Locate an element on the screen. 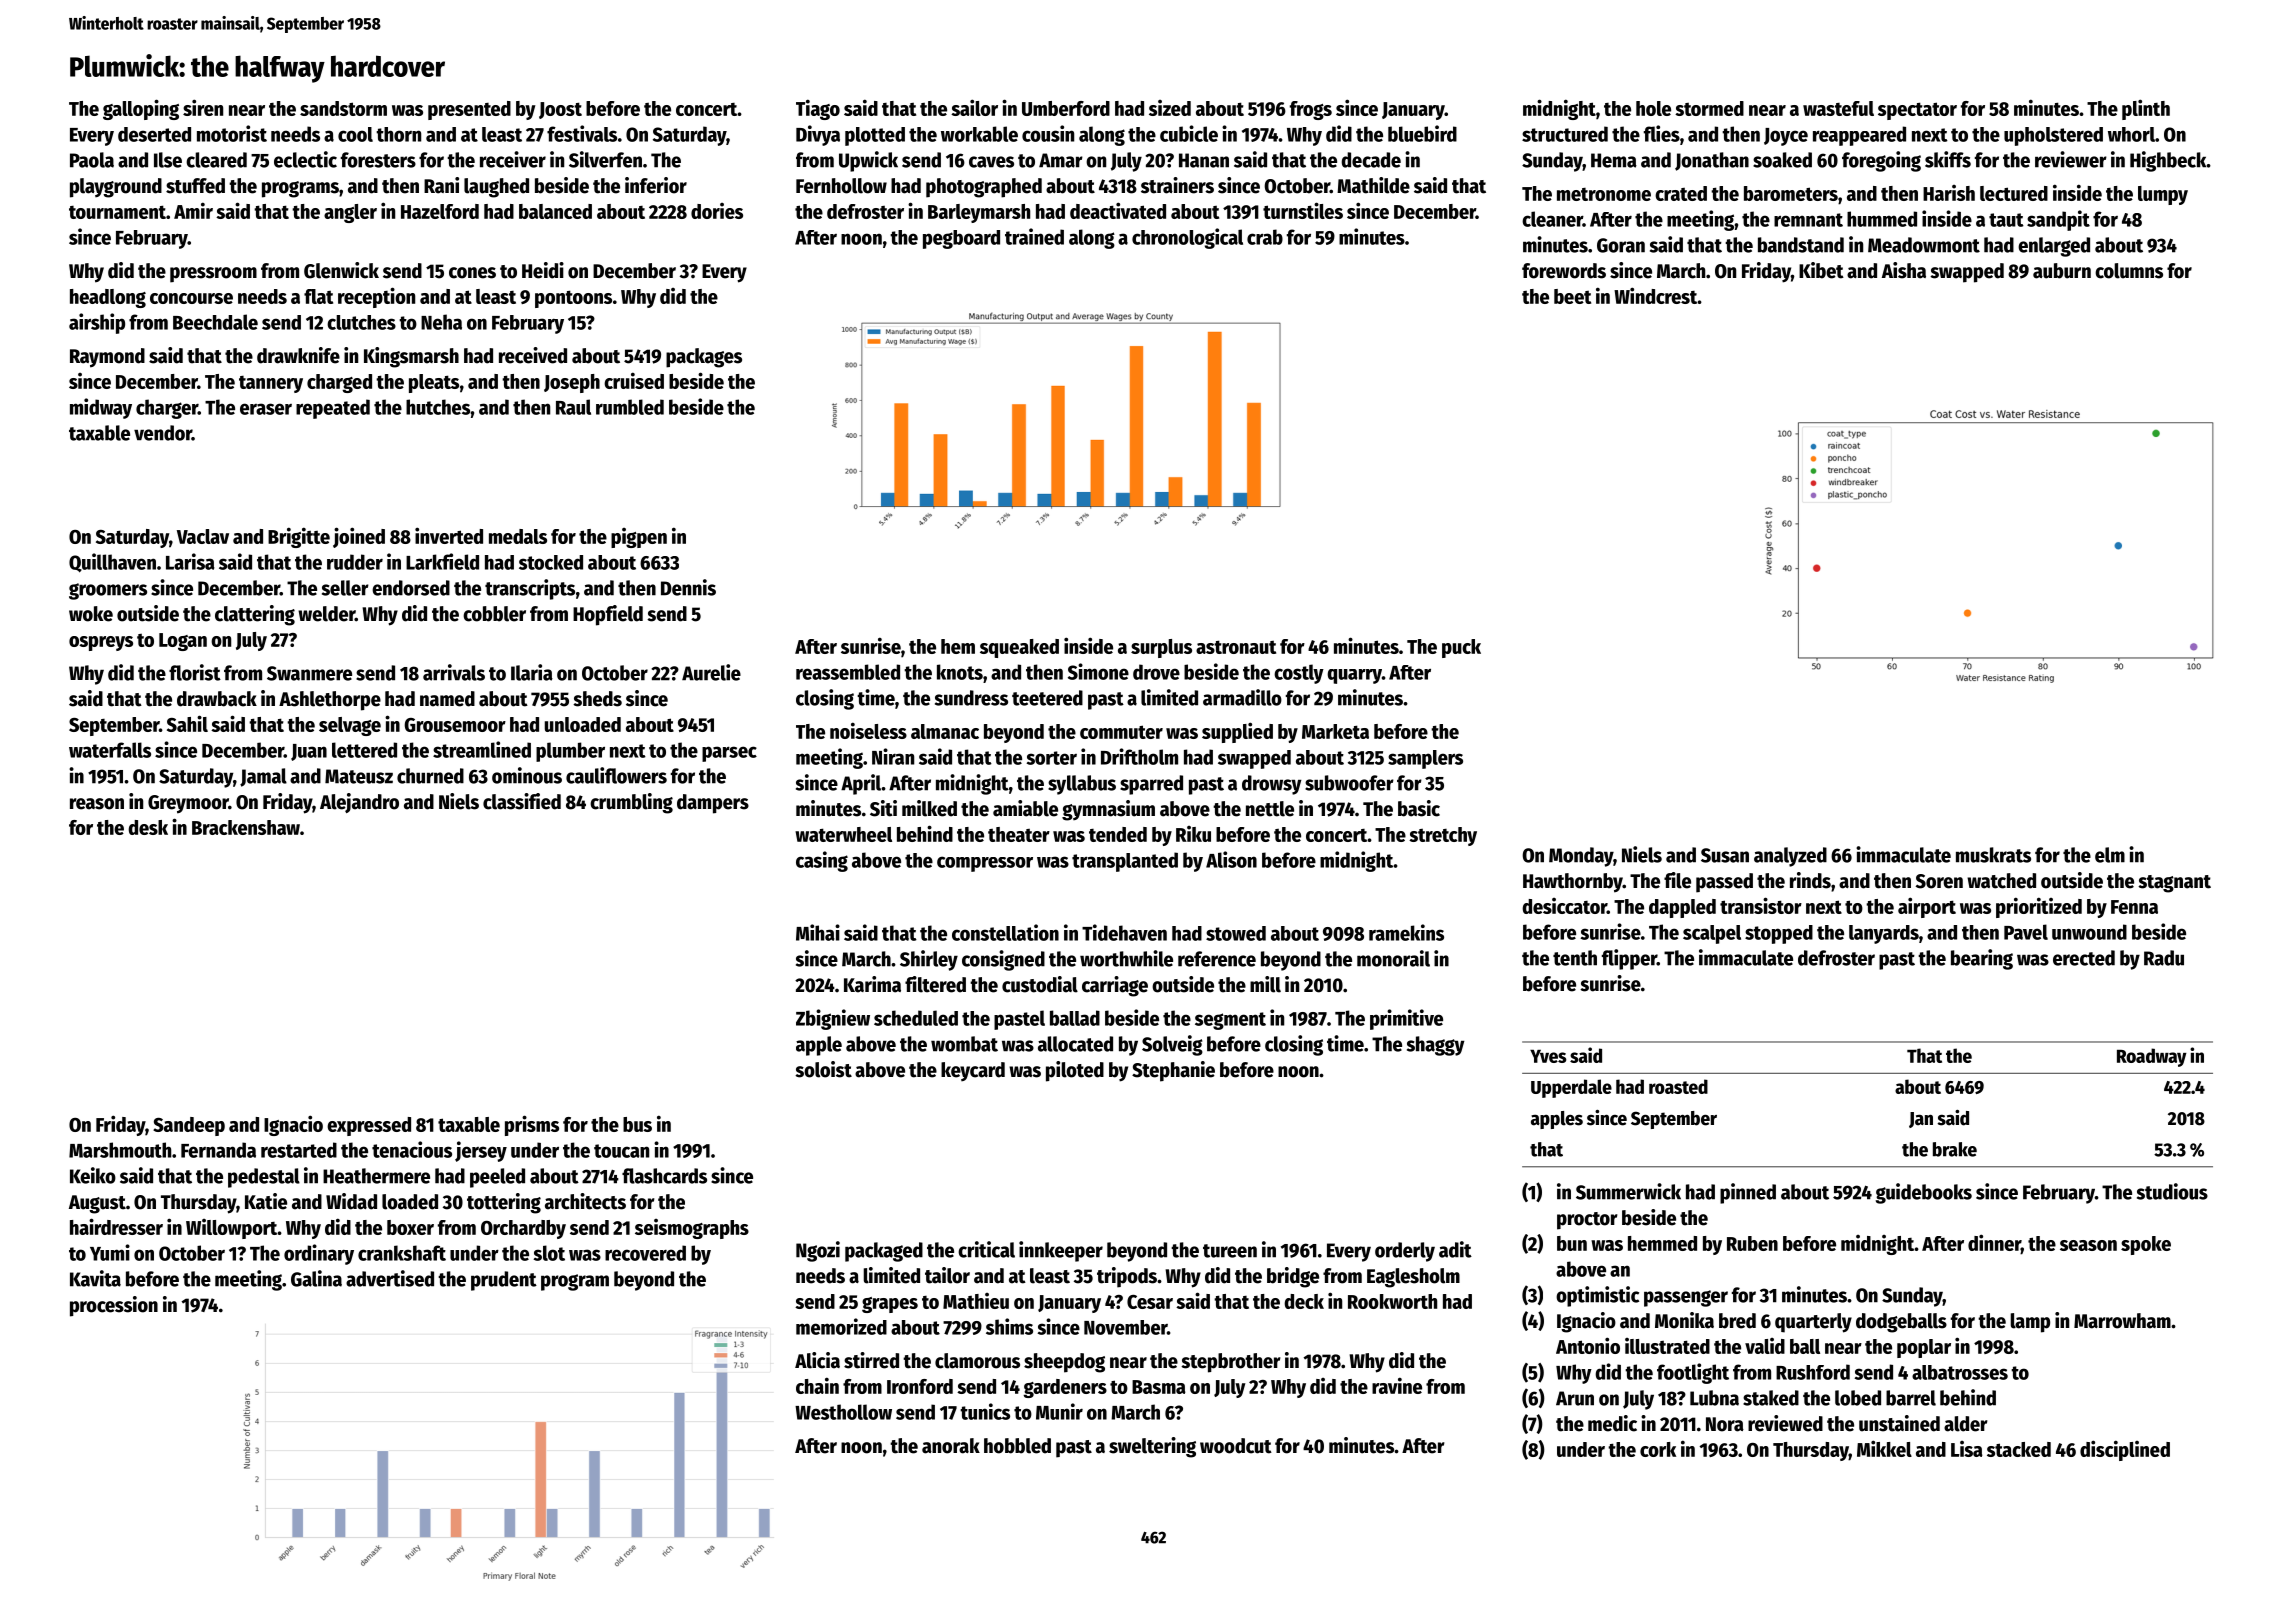  Tidehaven is located at coordinates (1124, 932).
